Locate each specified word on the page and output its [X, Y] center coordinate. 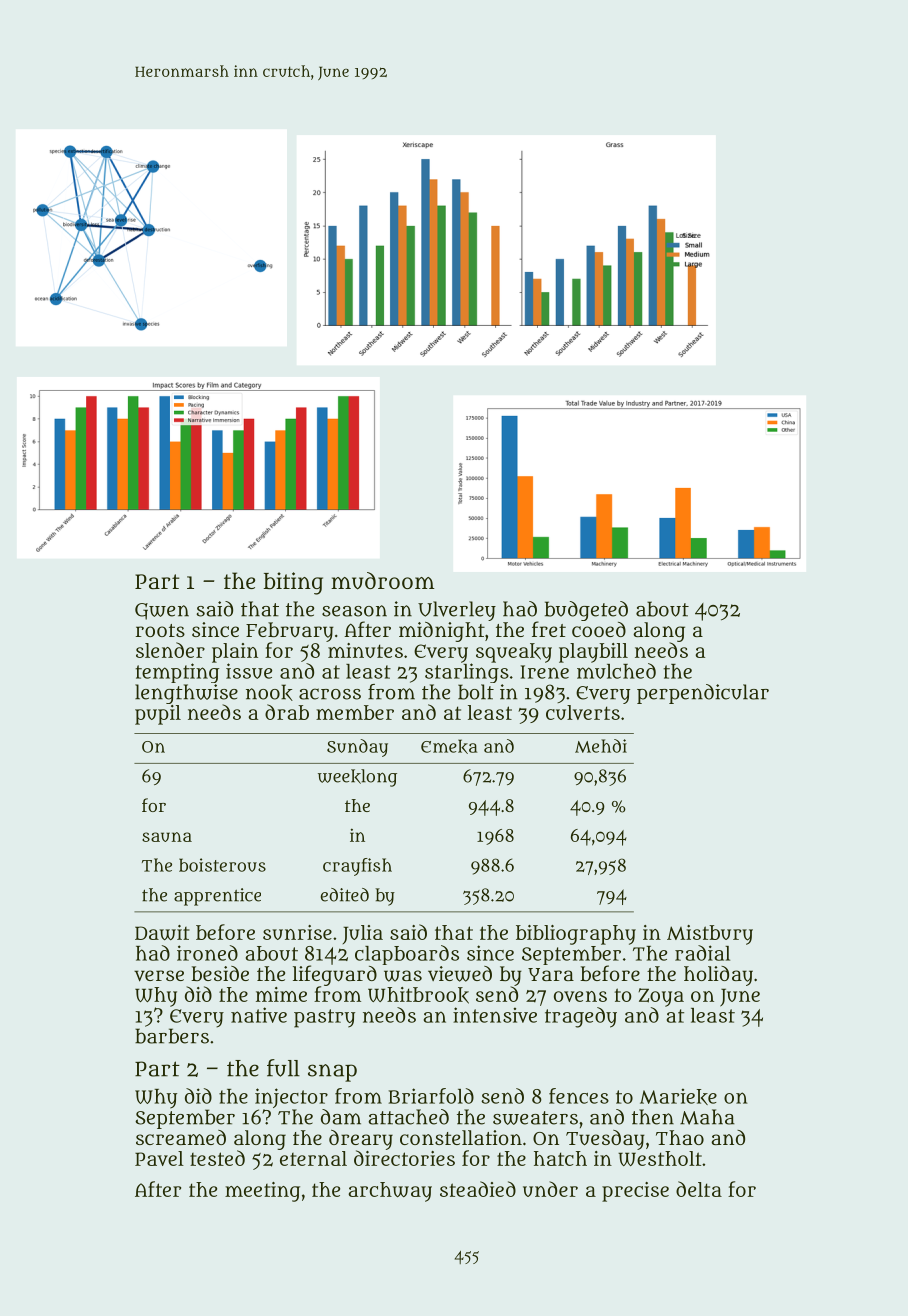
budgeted [586, 611]
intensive [495, 1015]
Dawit [162, 932]
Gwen [162, 611]
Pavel [159, 1158]
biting [293, 583]
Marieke [678, 1096]
